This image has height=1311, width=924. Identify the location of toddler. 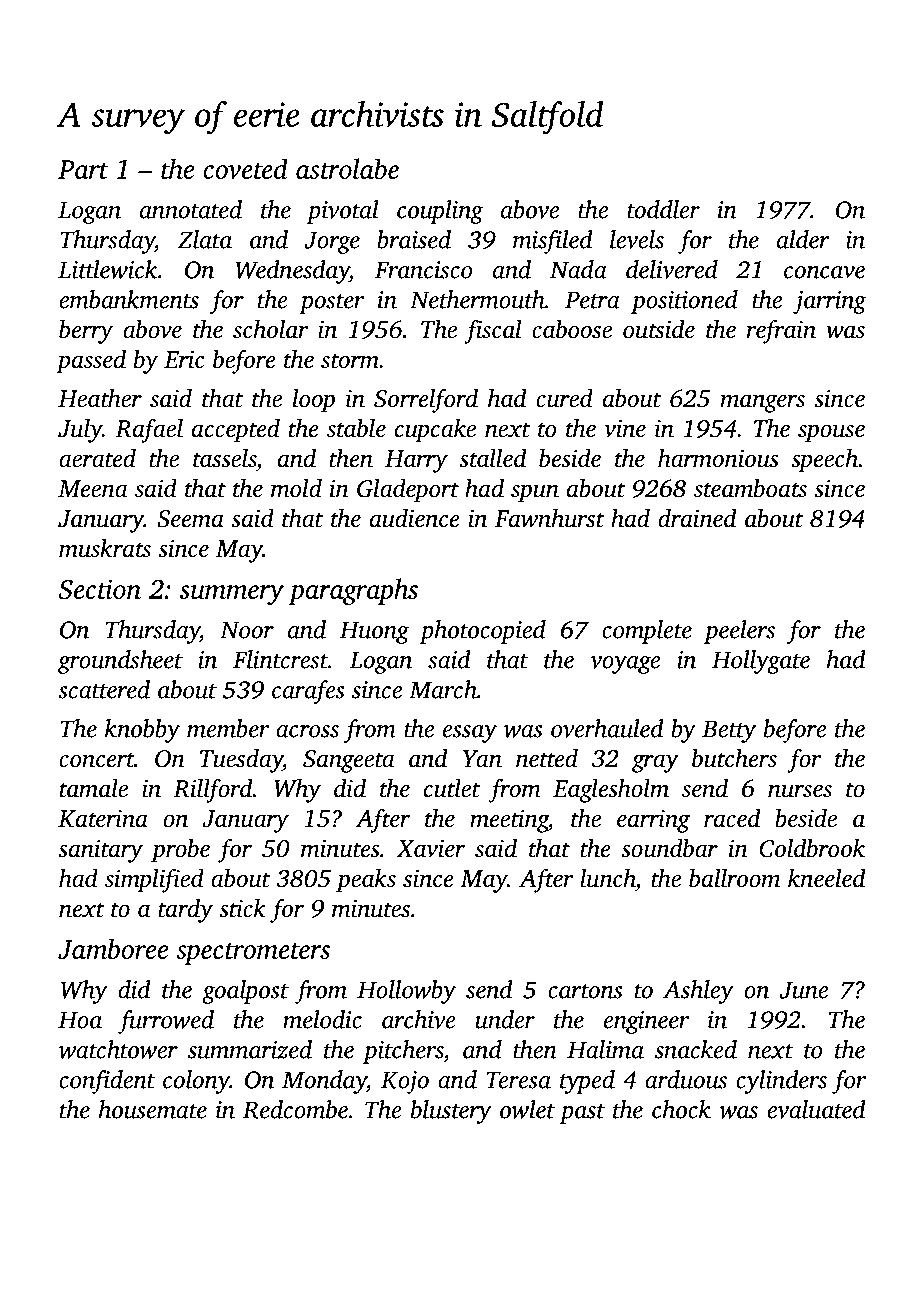
(664, 209).
